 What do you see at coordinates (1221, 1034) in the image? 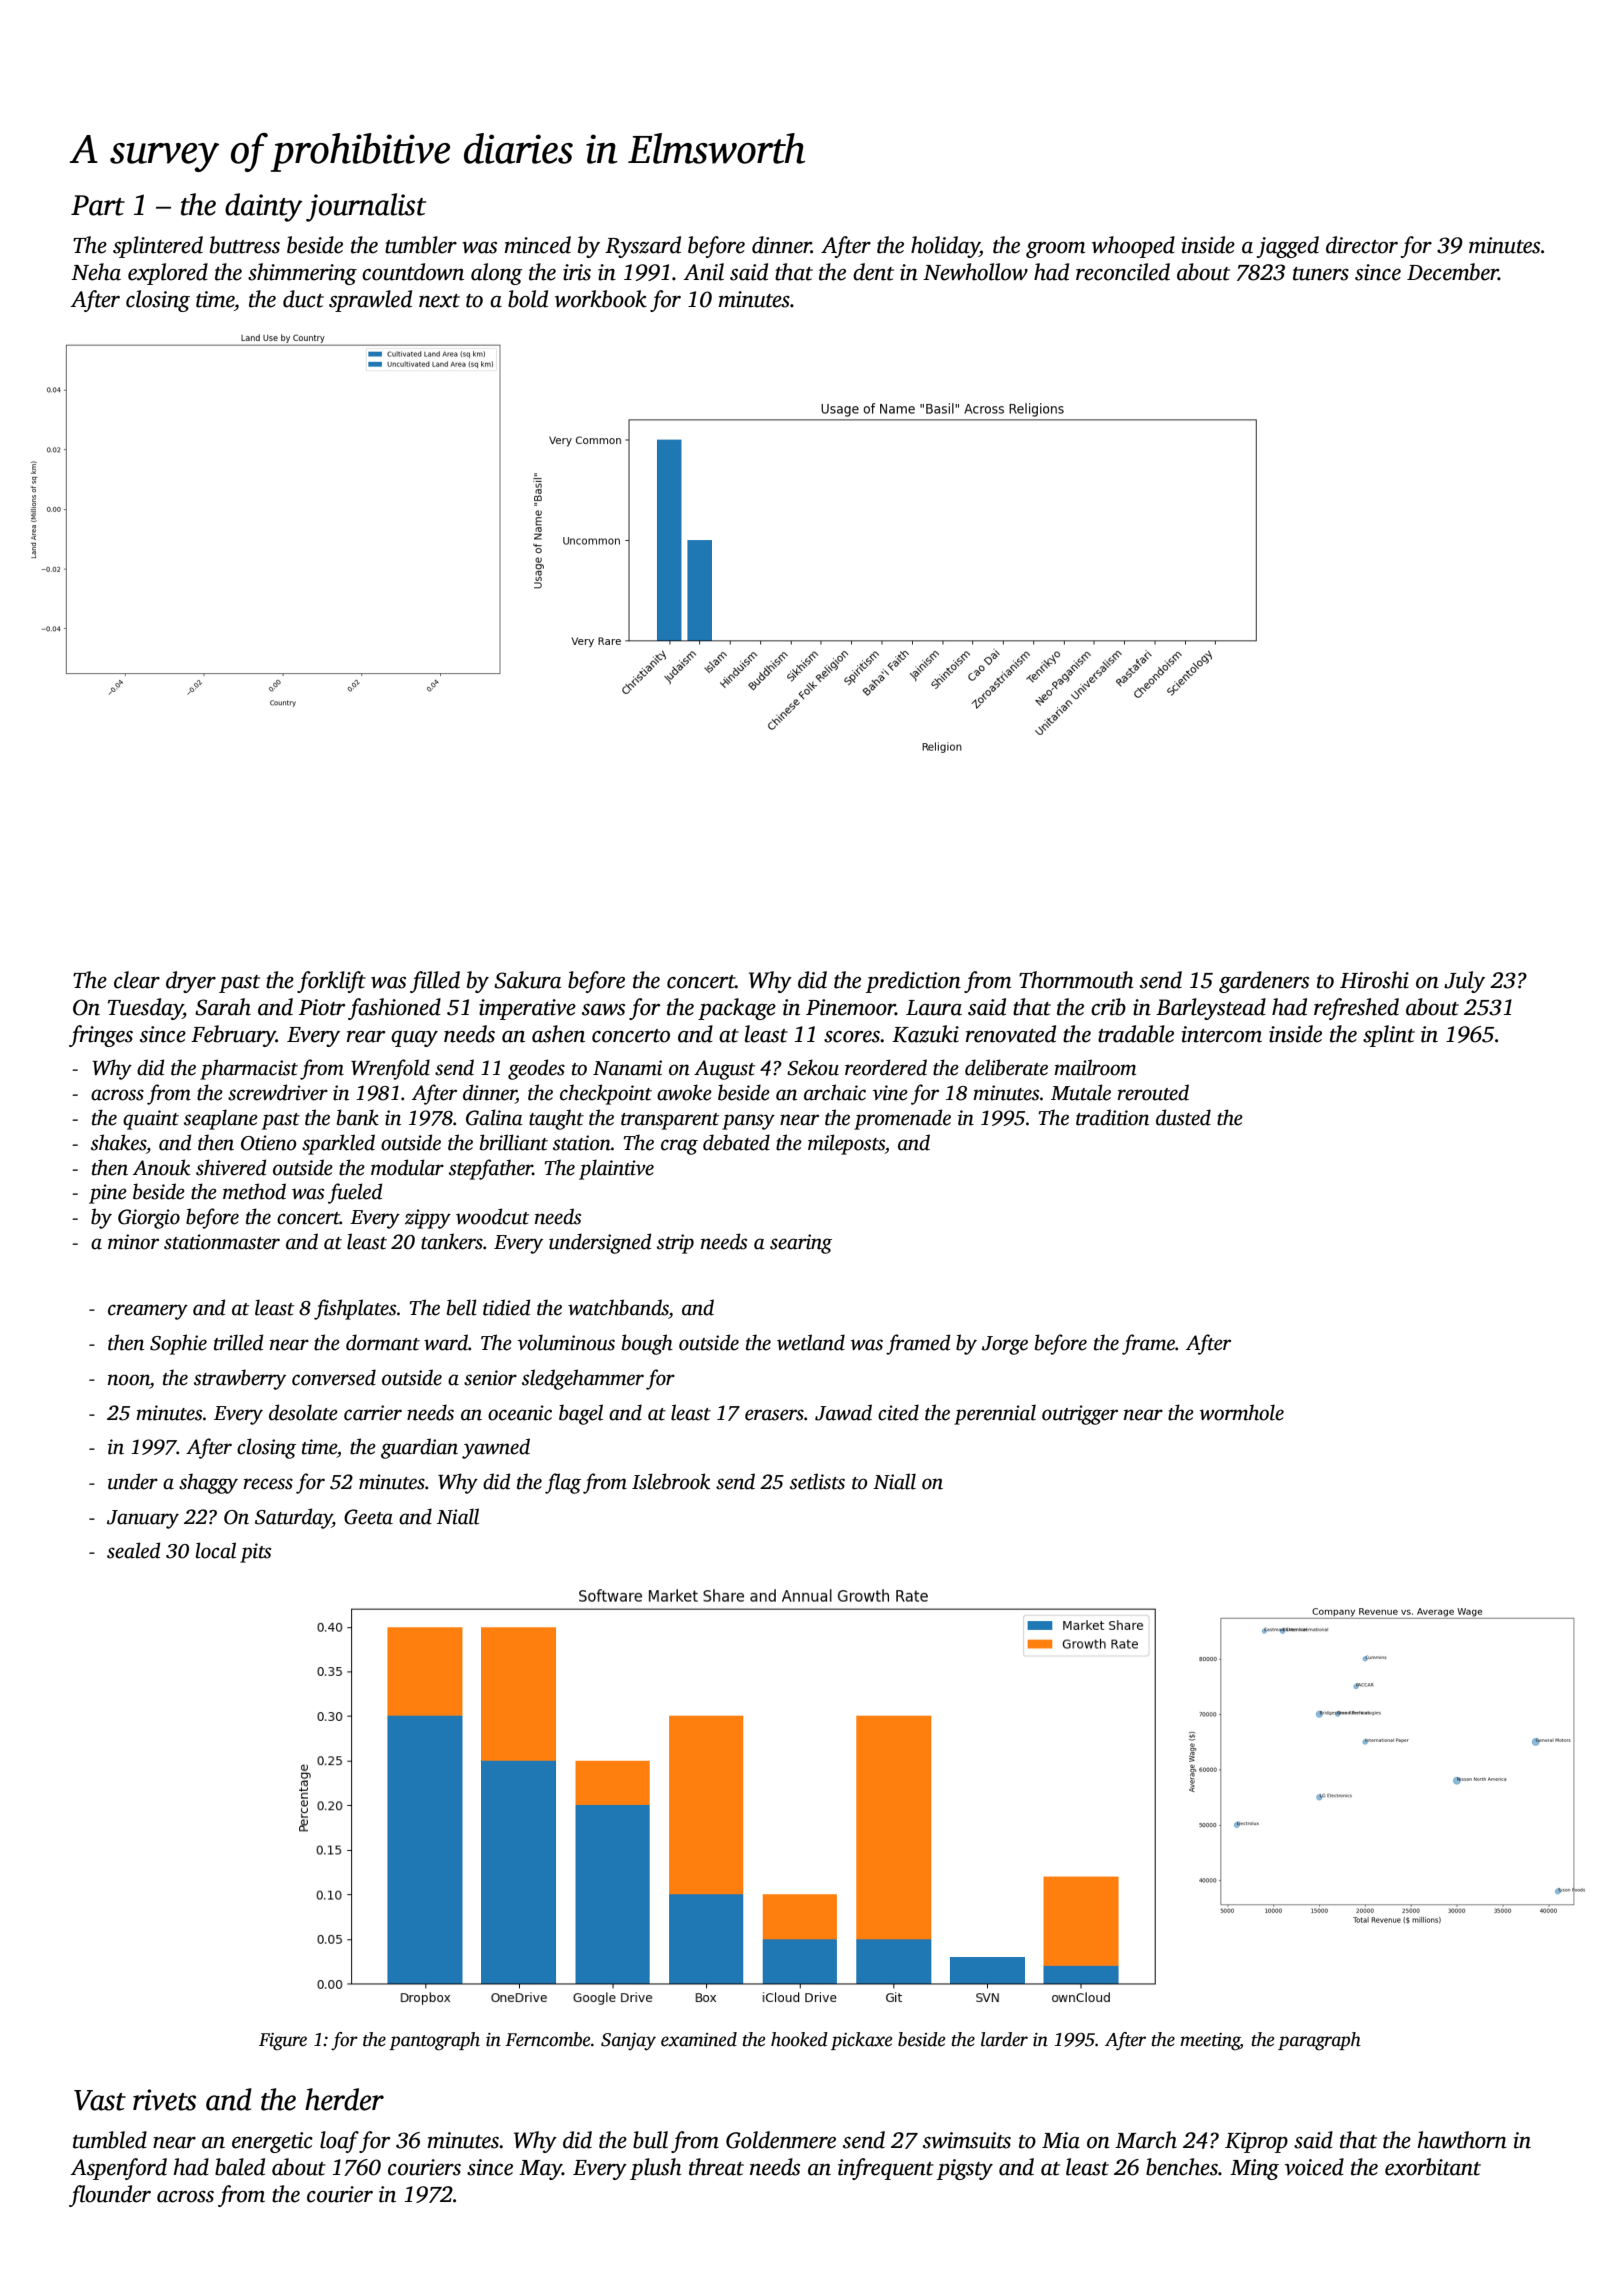
I see `intercom` at bounding box center [1221, 1034].
